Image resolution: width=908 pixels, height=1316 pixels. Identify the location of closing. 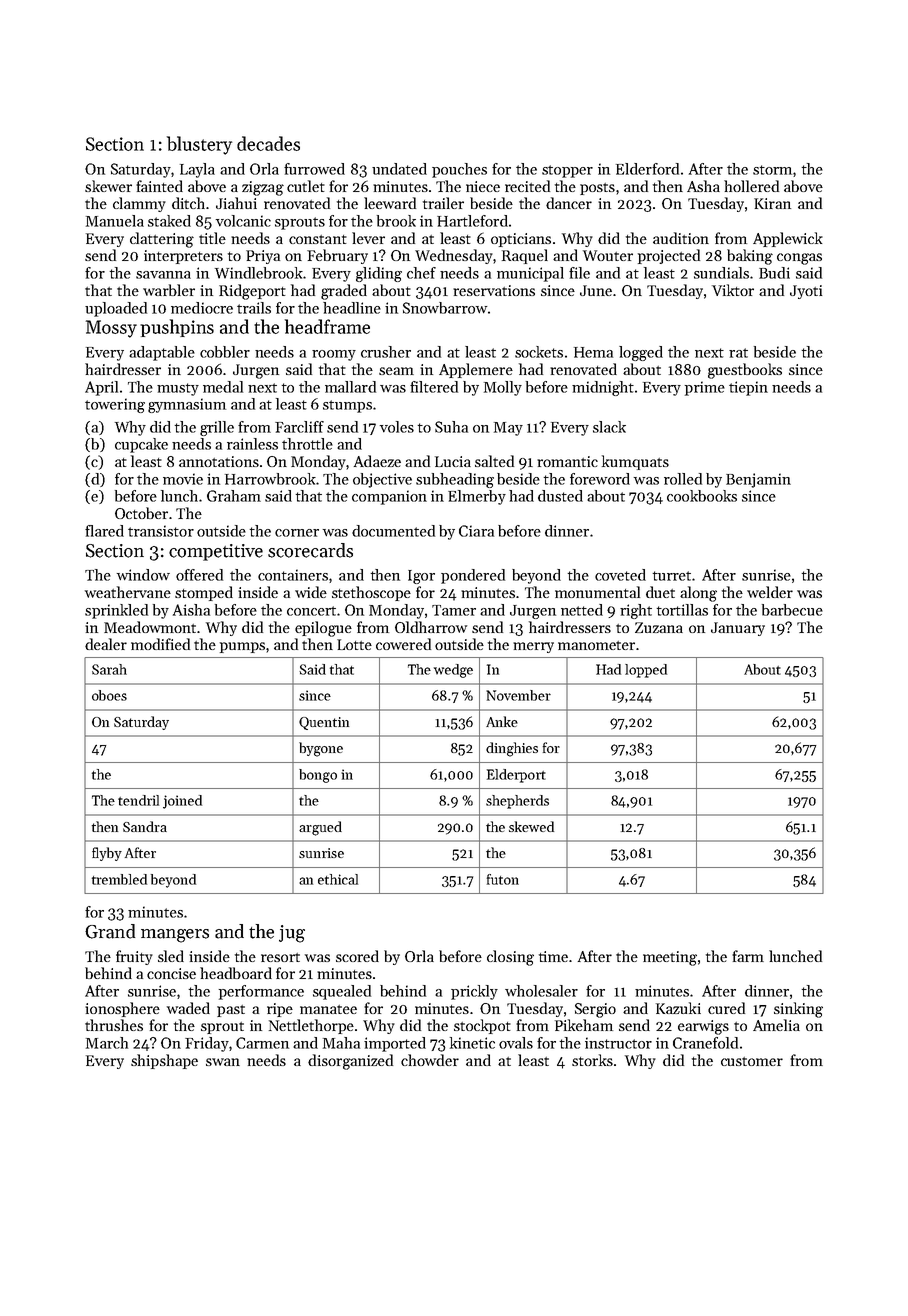
(510, 958).
